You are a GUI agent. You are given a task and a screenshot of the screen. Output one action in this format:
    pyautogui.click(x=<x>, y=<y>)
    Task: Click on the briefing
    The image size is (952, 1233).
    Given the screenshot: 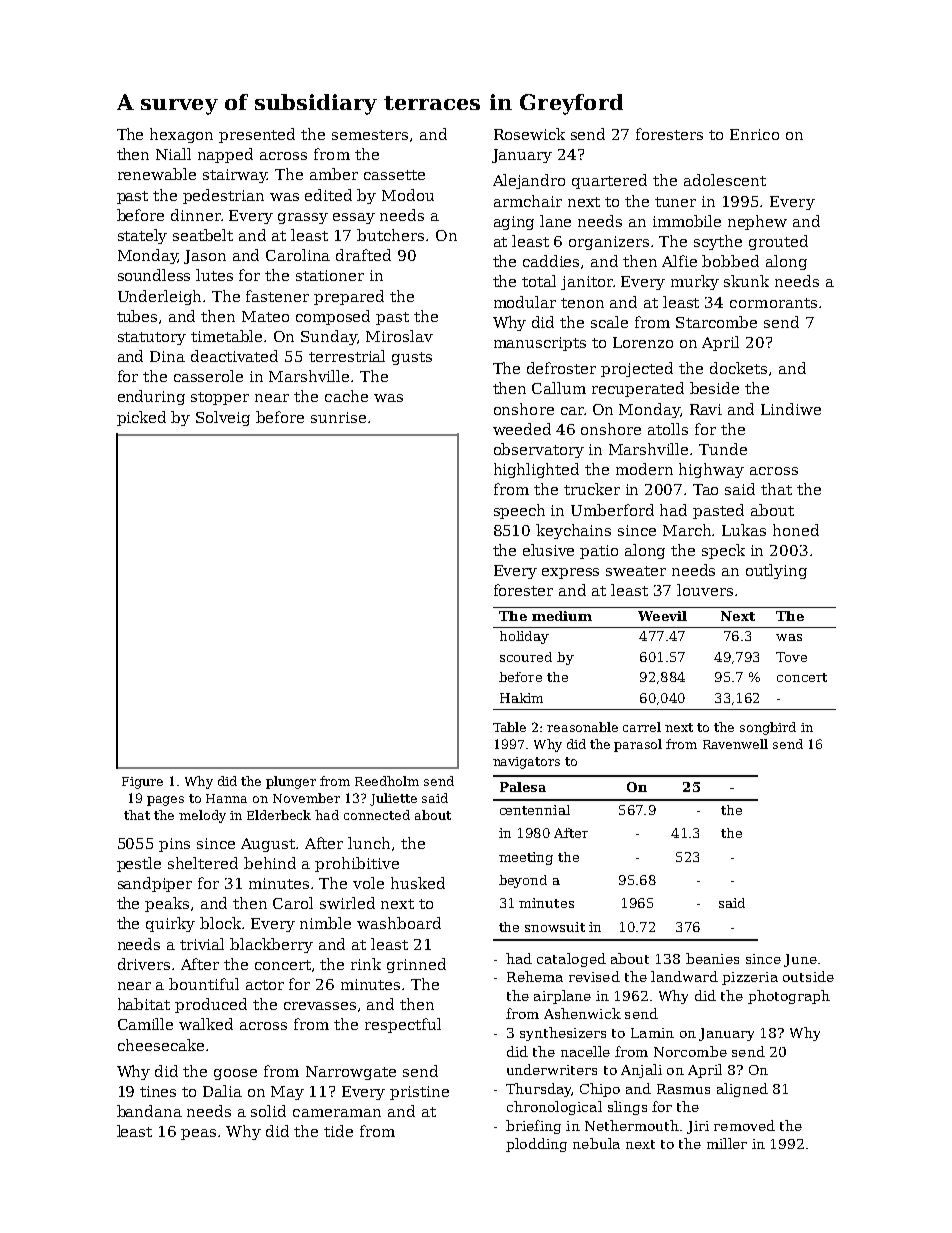 What is the action you would take?
    pyautogui.click(x=533, y=1127)
